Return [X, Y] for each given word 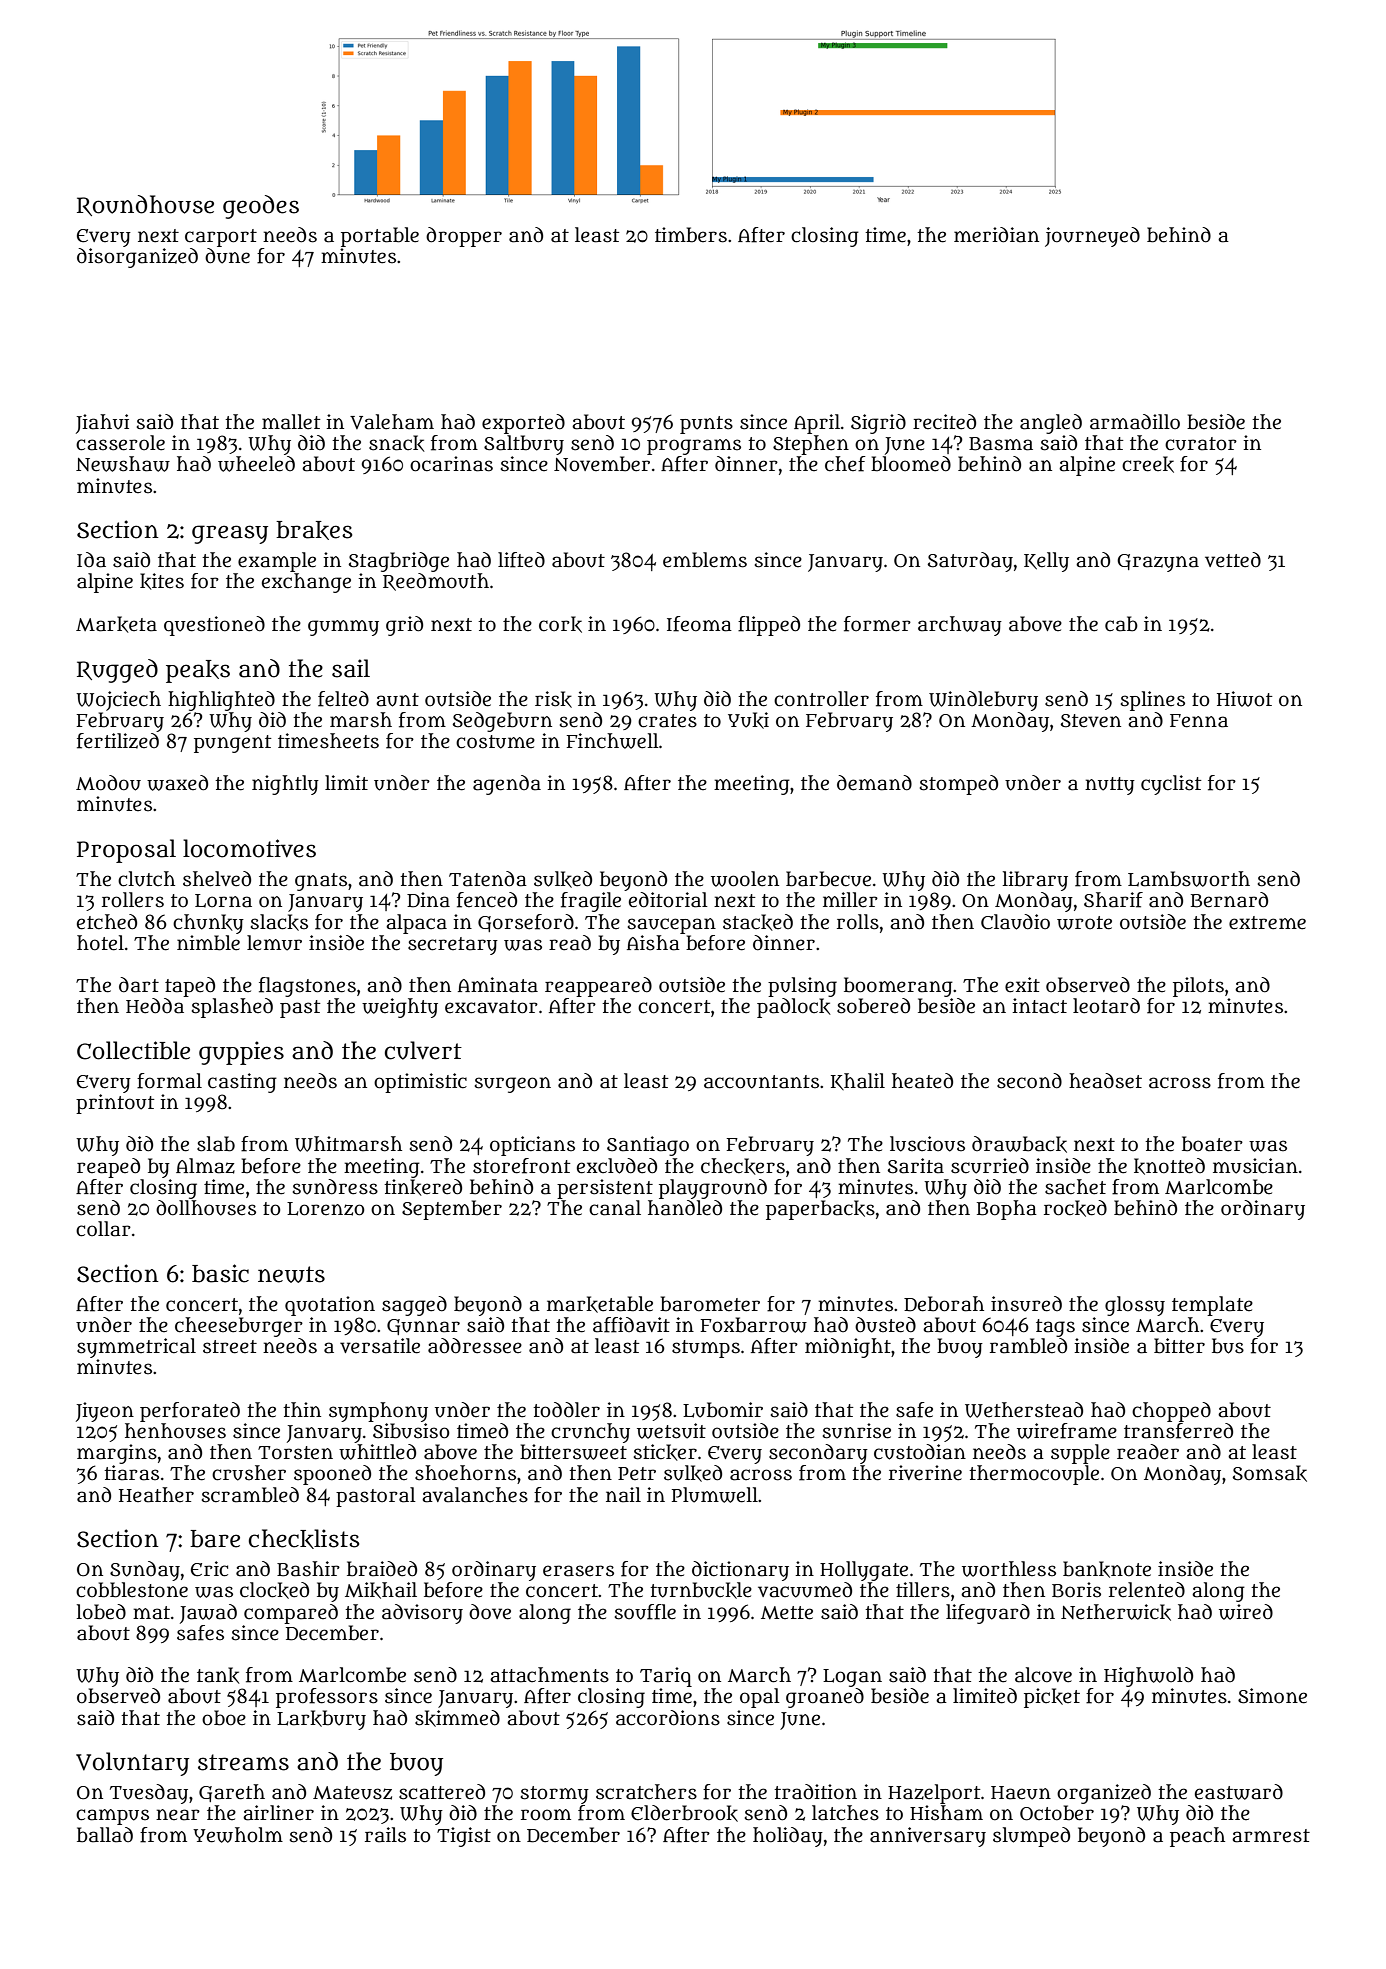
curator [1201, 444]
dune [227, 256]
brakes [314, 530]
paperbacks [820, 1210]
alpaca [416, 924]
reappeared [598, 987]
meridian [996, 235]
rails [385, 1835]
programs [694, 447]
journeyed [1092, 237]
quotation [330, 1306]
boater [1212, 1144]
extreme [1267, 923]
